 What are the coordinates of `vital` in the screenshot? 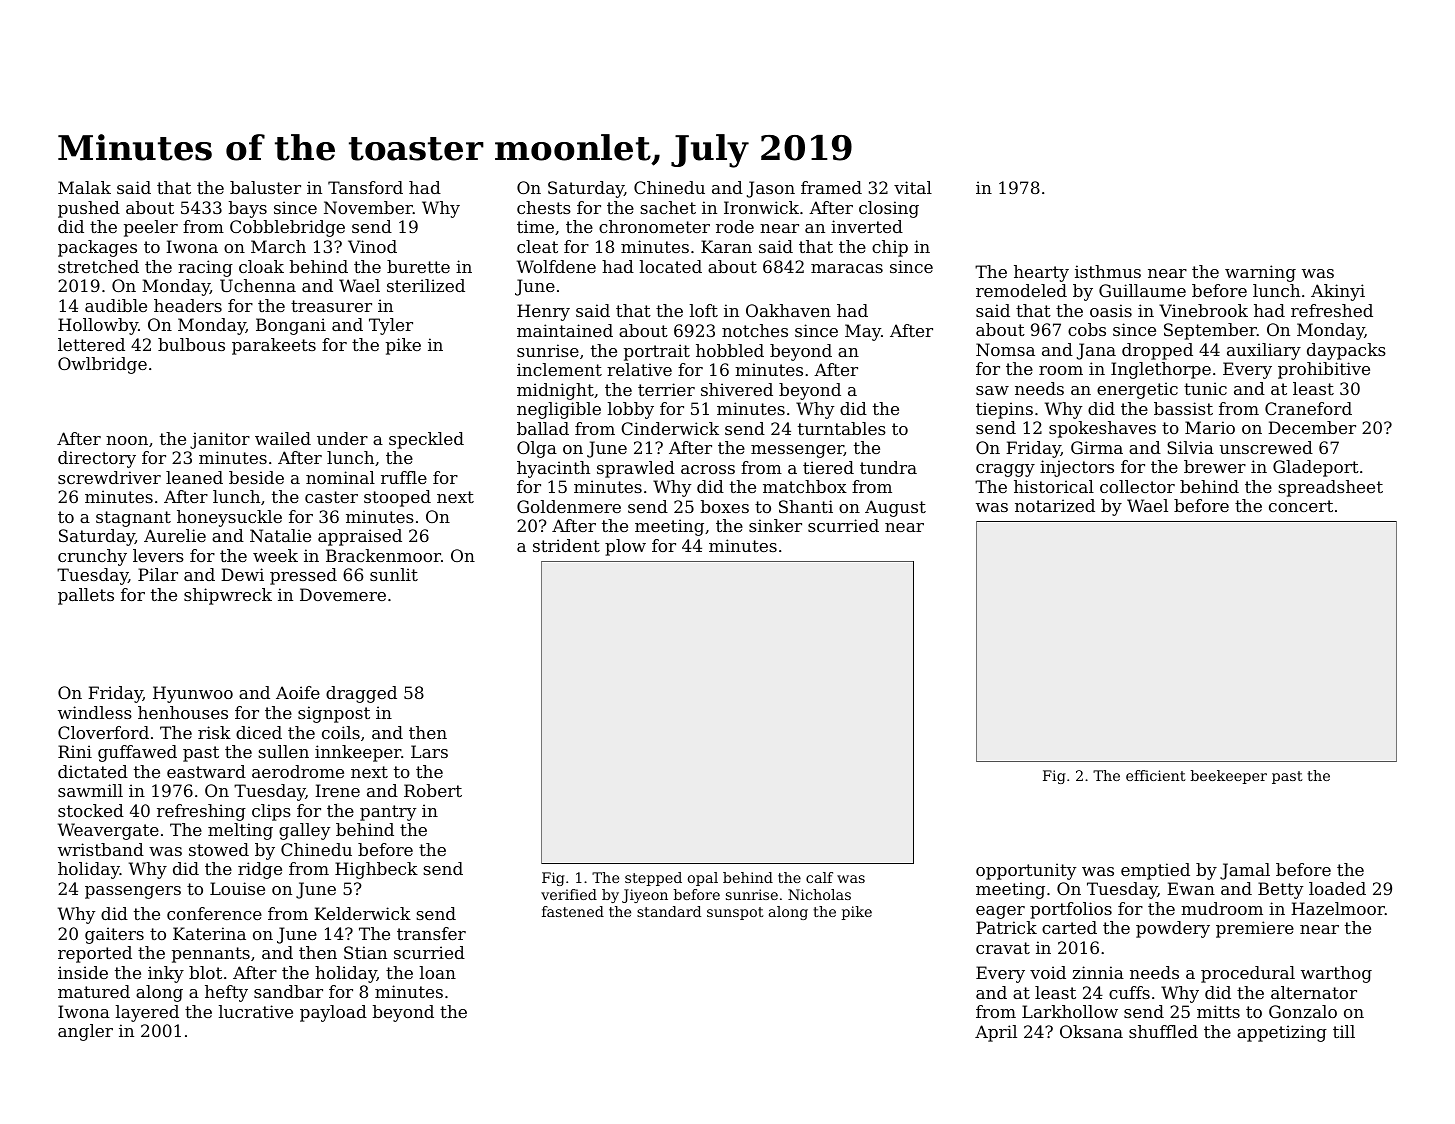 It's located at (913, 187).
